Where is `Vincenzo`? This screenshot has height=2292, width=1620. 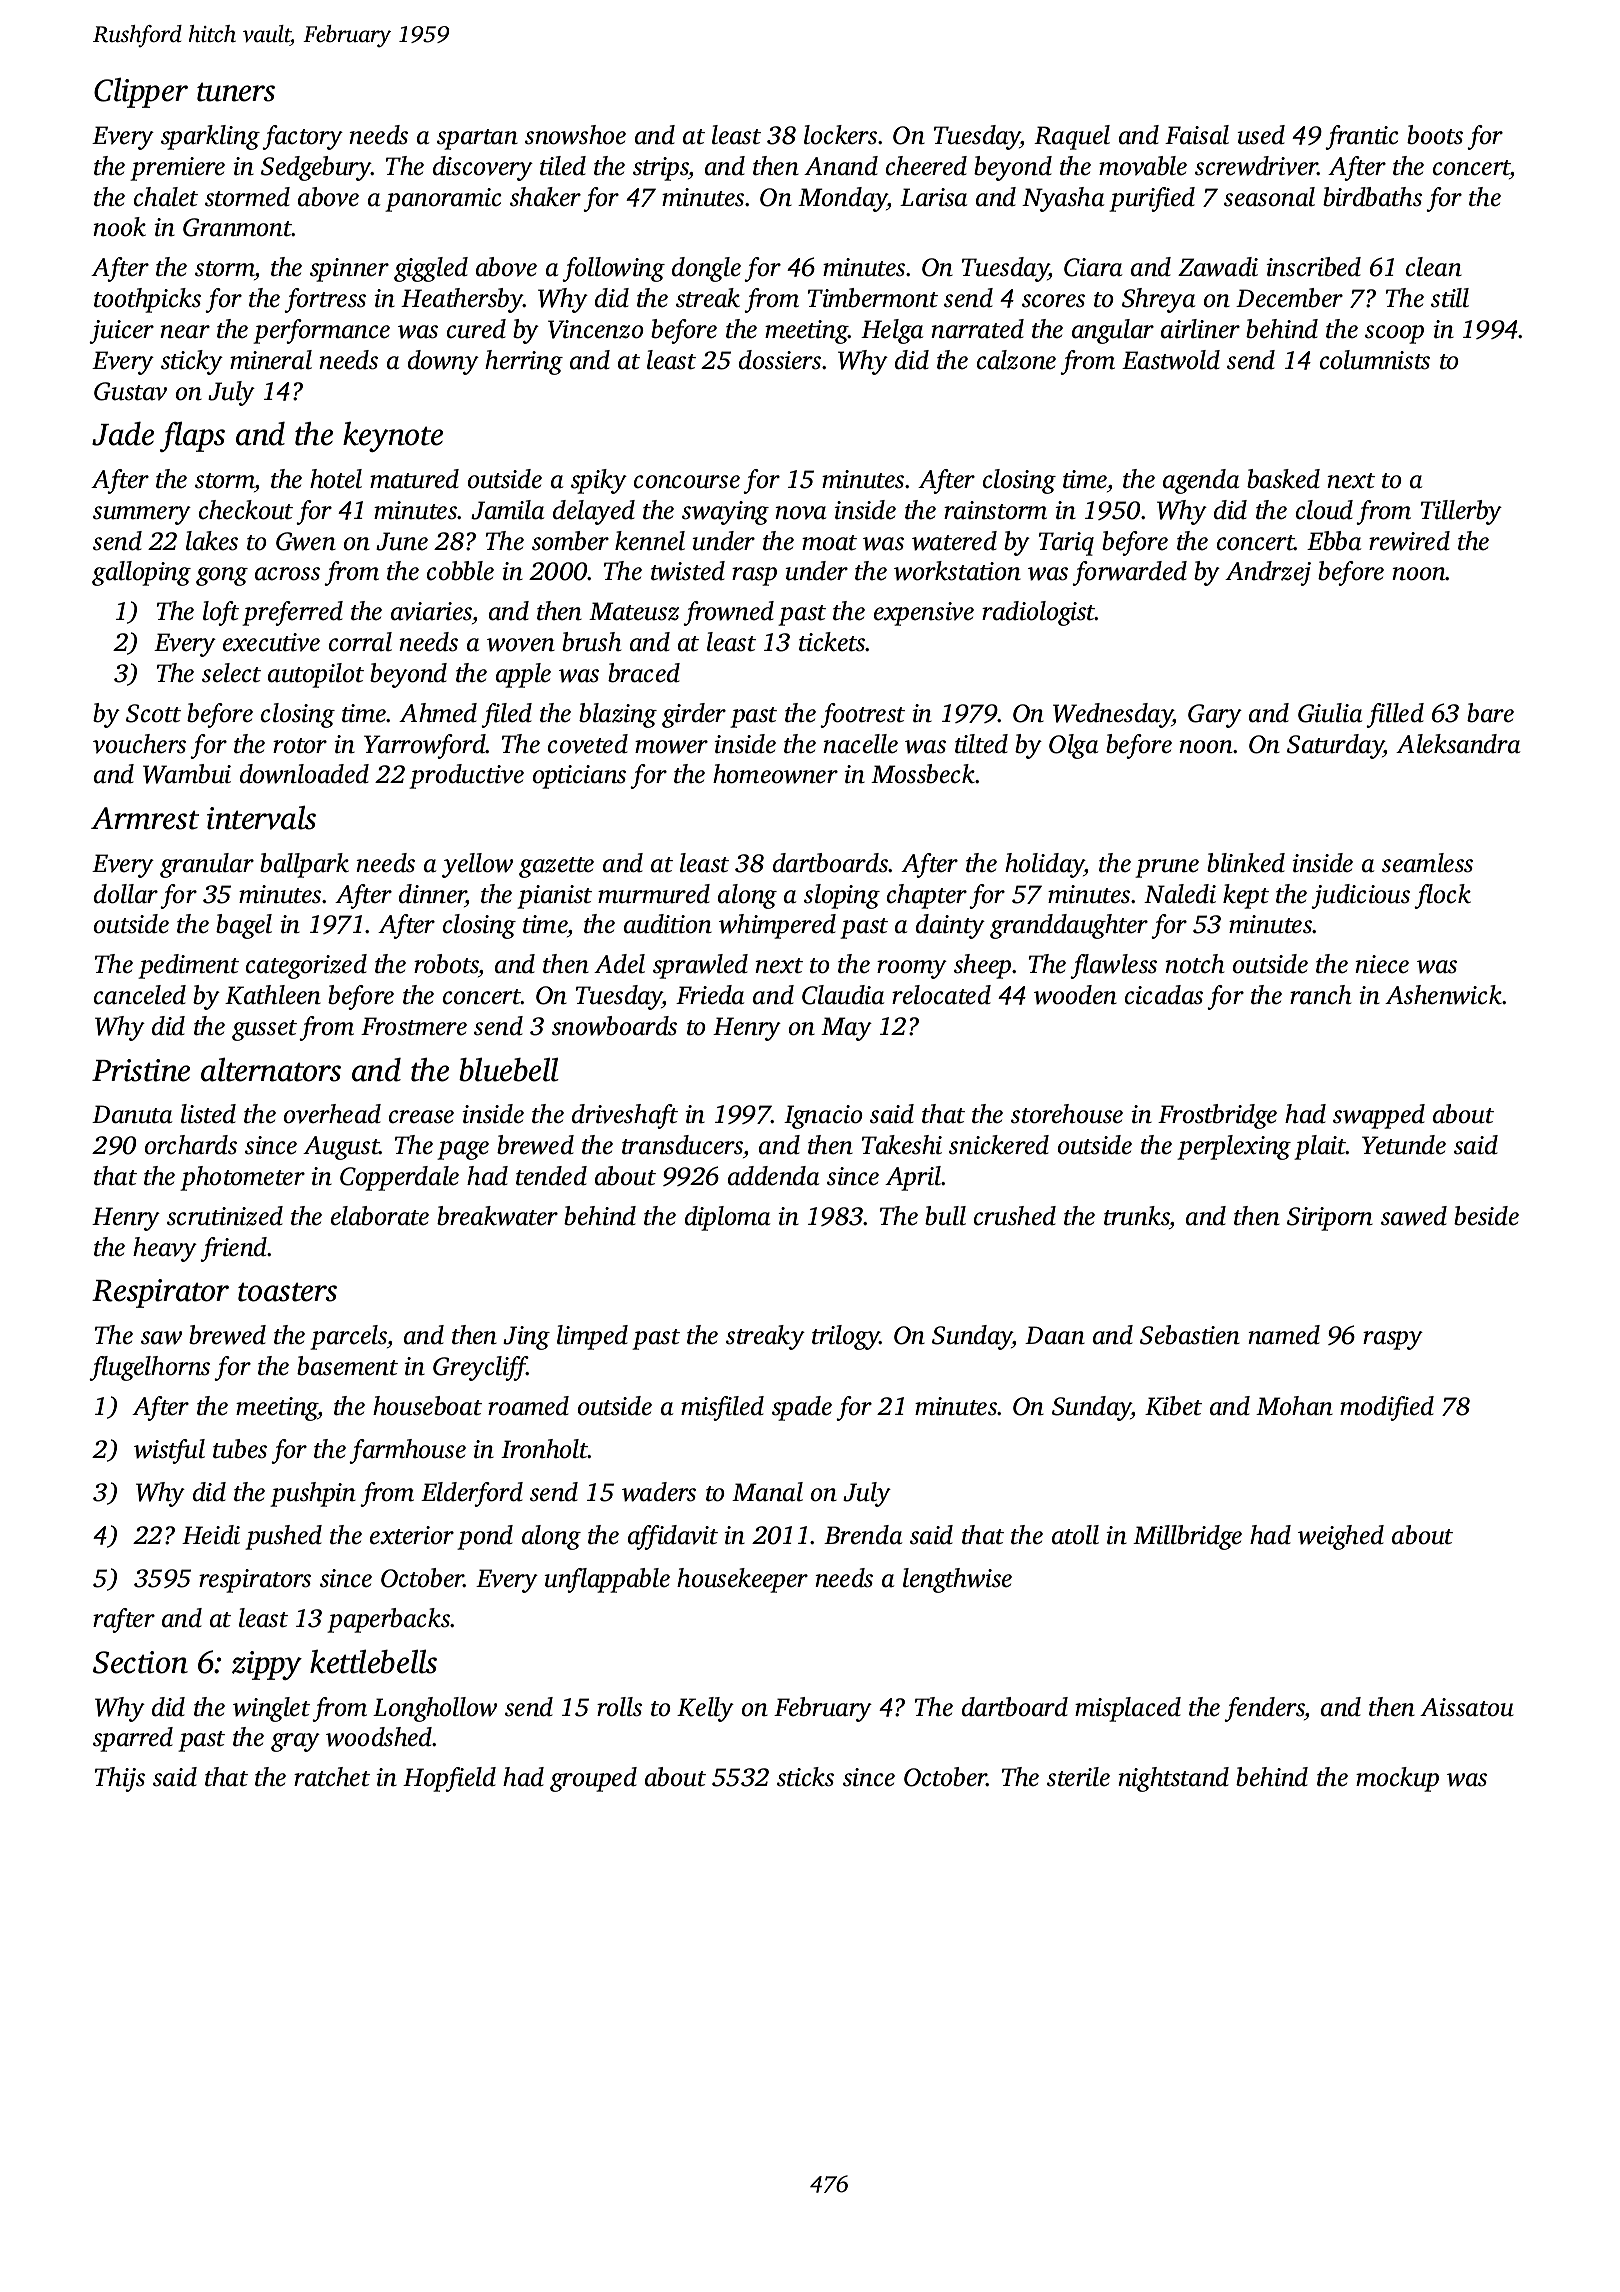
Vincenzo is located at coordinates (596, 329).
